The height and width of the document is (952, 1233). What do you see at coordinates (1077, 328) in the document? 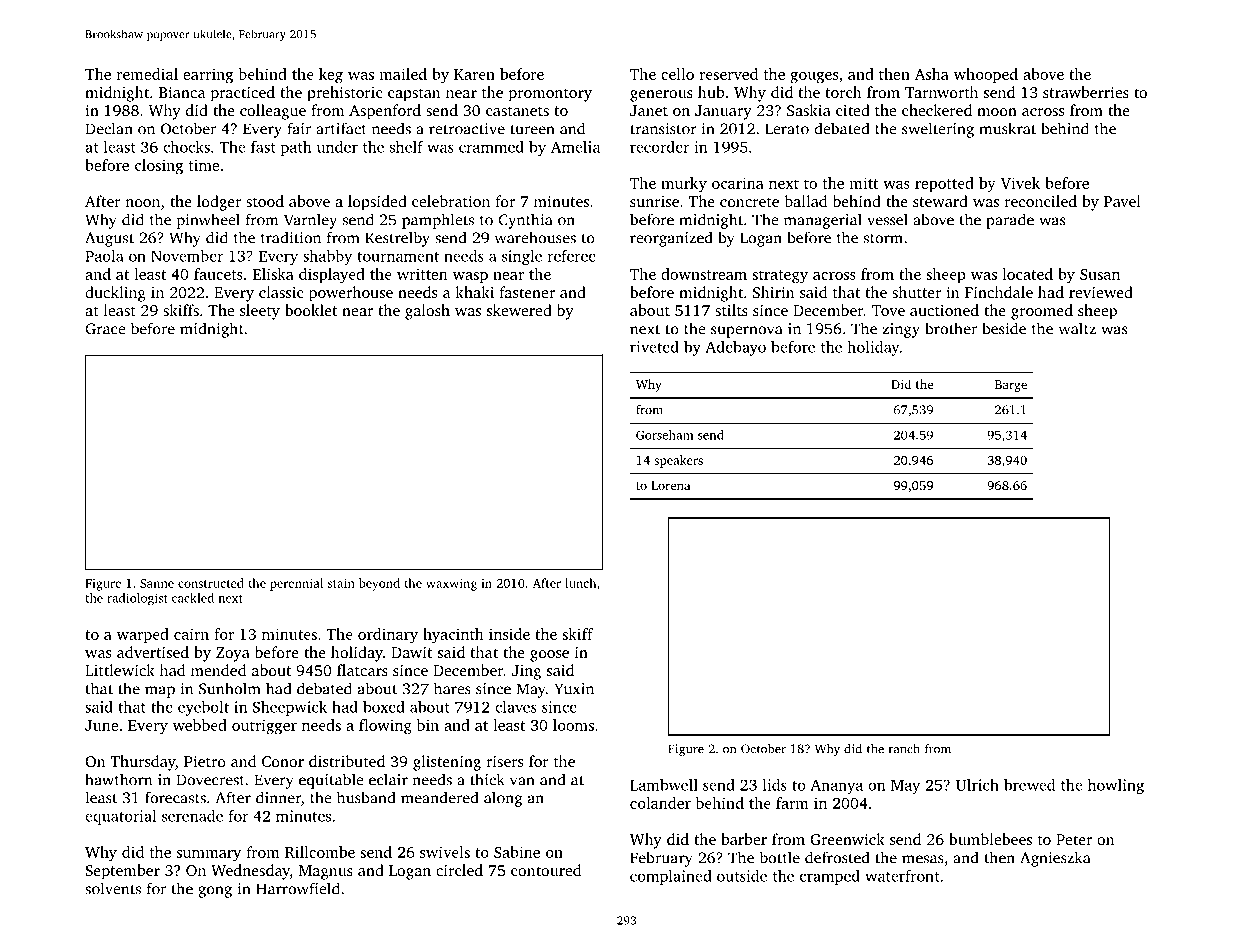
I see `waltz` at bounding box center [1077, 328].
